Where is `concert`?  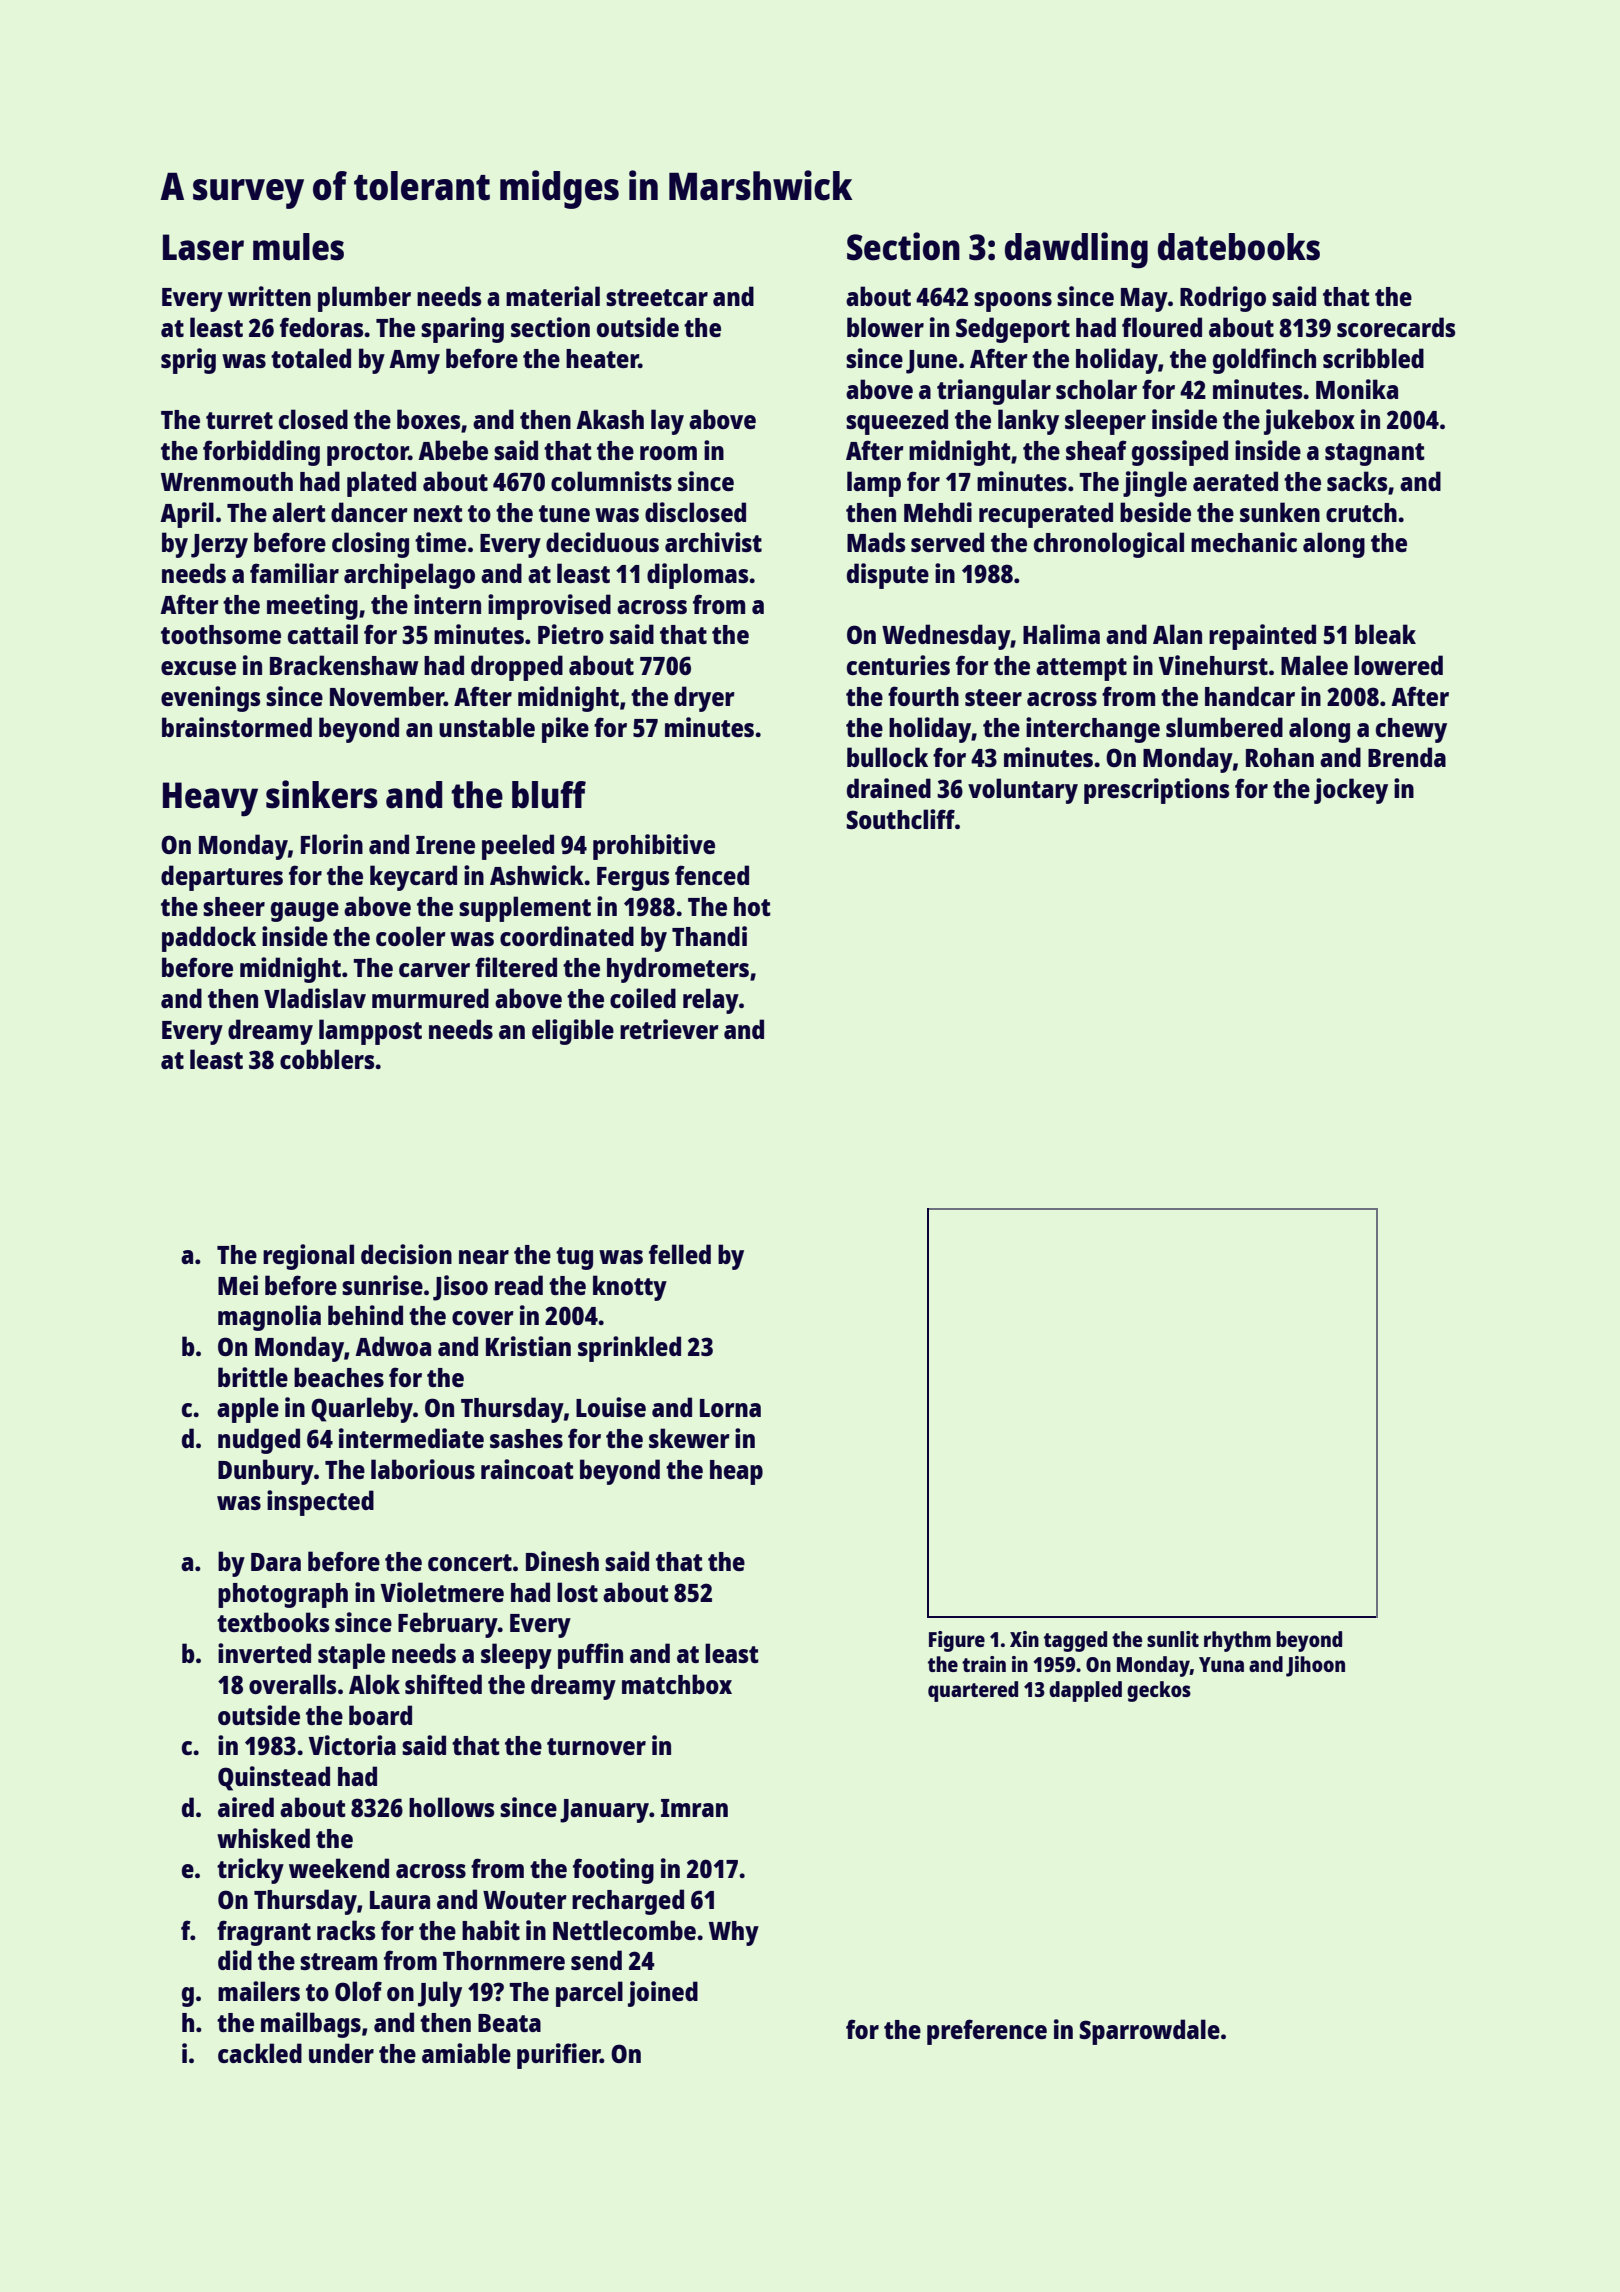
concert is located at coordinates (470, 1562).
